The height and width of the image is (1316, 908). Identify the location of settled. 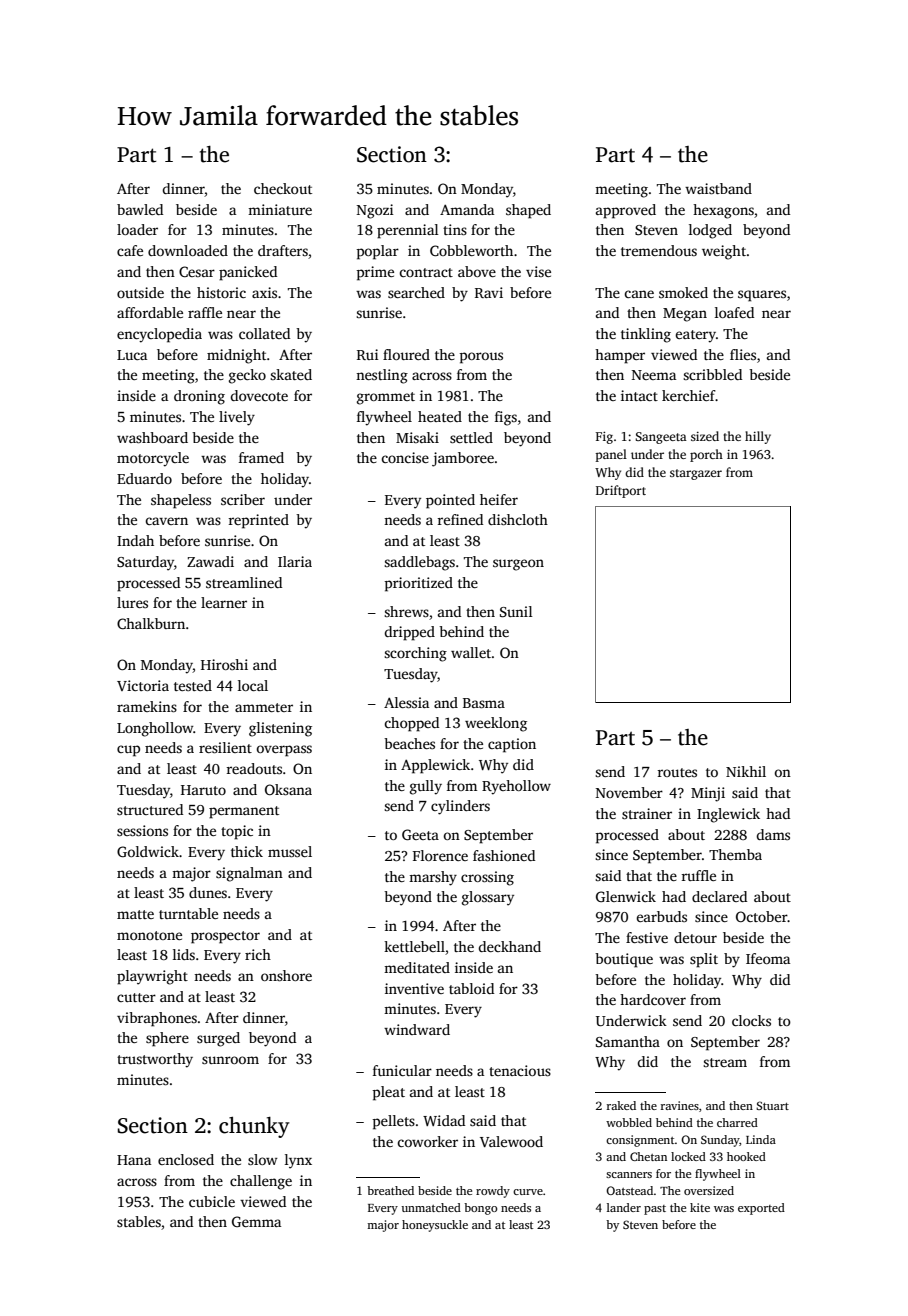
(471, 437).
